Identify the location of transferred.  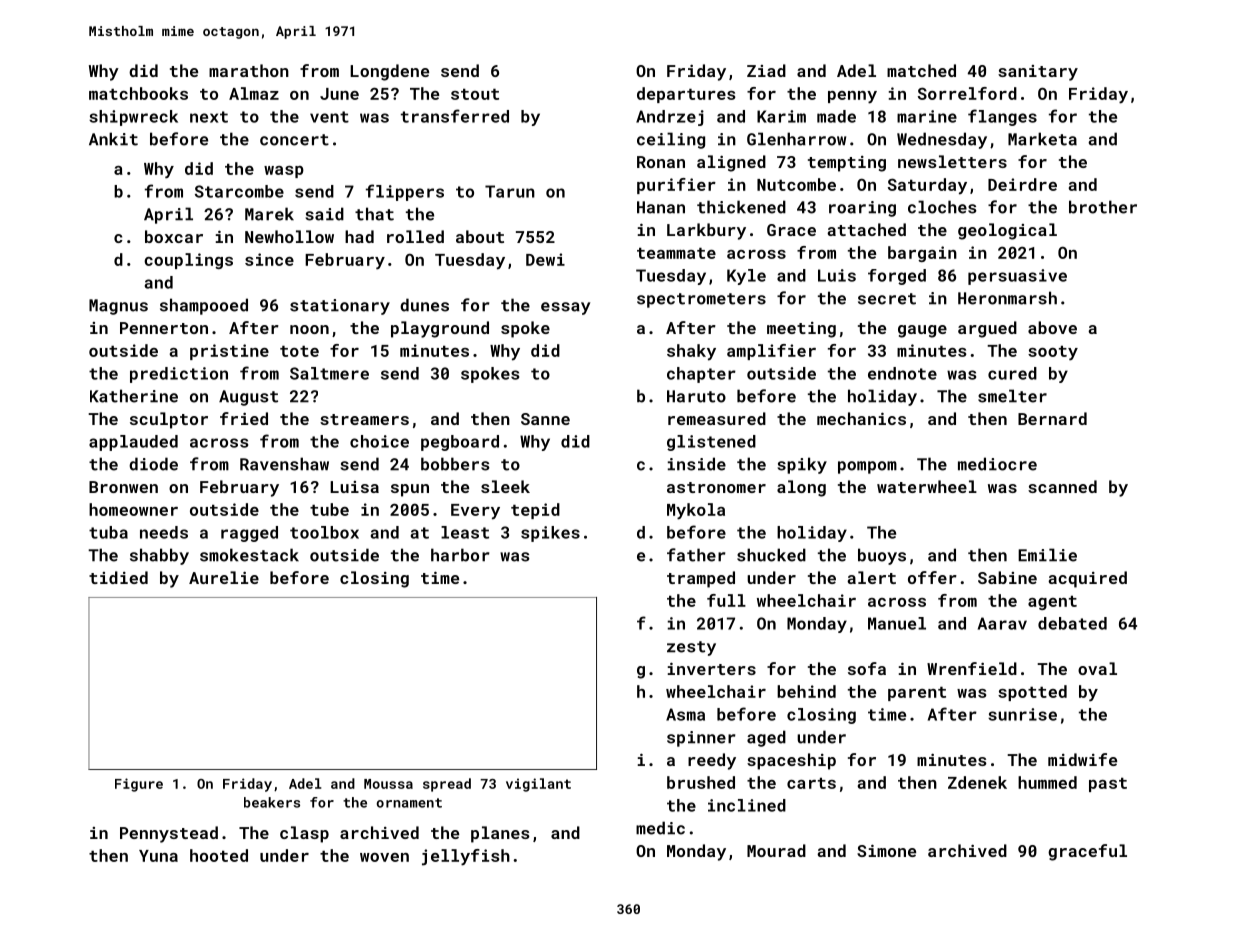
(455, 116).
